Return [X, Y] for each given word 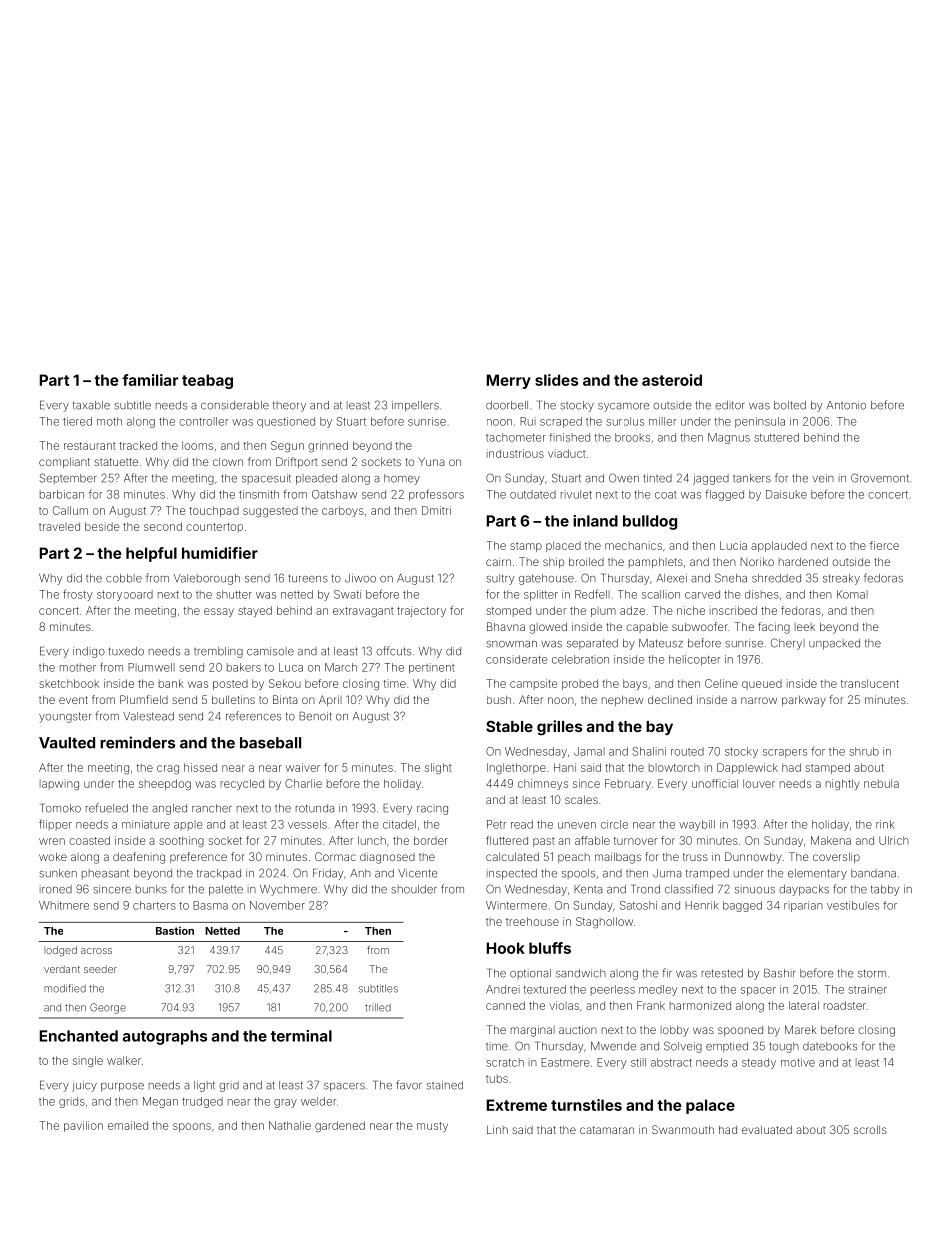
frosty [77, 595]
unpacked [834, 644]
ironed [56, 889]
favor [409, 1085]
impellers [415, 406]
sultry [500, 579]
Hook [506, 948]
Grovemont [880, 478]
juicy [84, 1086]
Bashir [780, 973]
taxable [91, 405]
